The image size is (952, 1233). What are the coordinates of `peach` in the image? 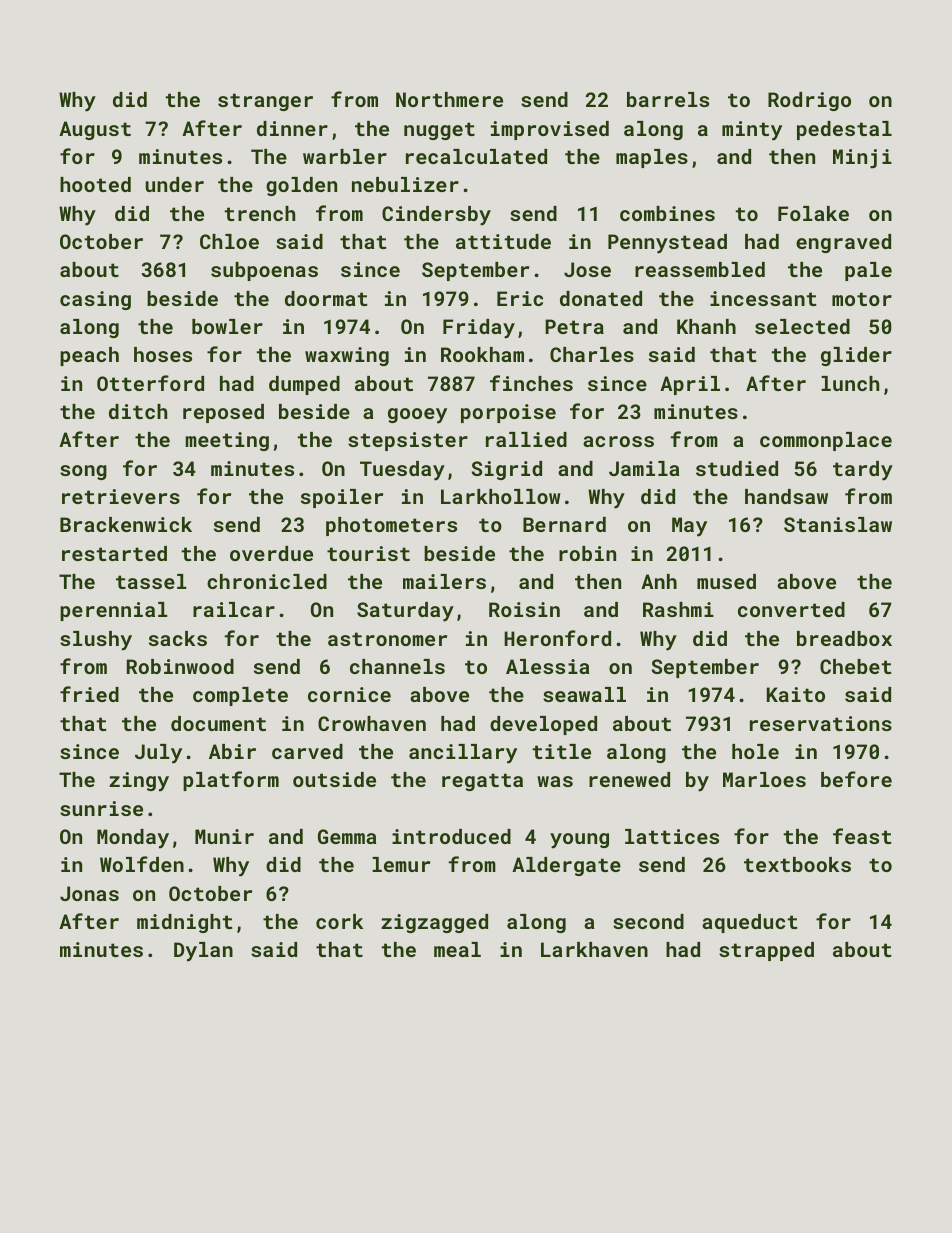 It's located at (89, 356).
